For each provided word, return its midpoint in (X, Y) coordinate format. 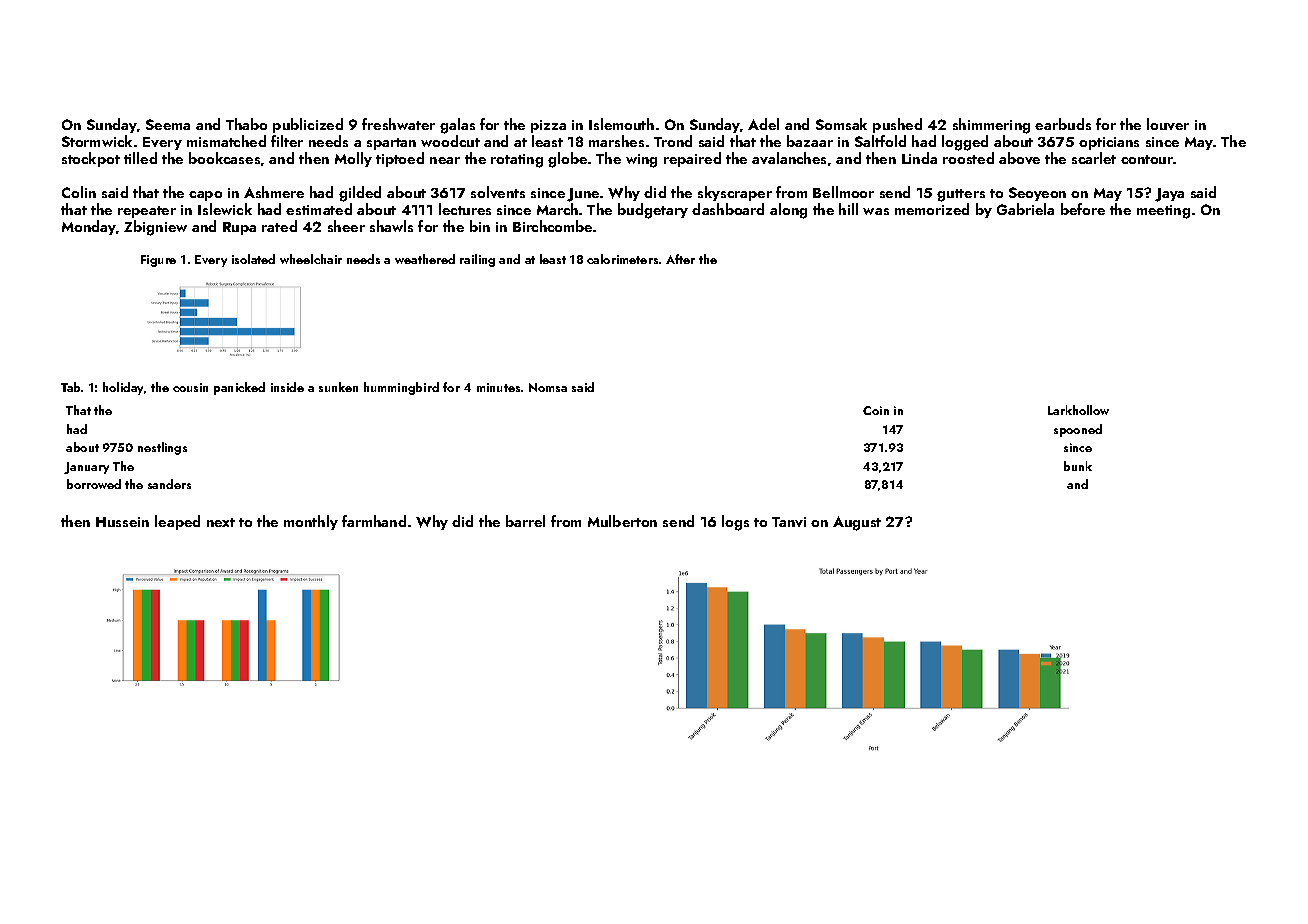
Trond (673, 141)
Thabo (246, 124)
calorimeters (622, 259)
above (1019, 158)
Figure (158, 261)
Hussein (122, 522)
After (680, 259)
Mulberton (622, 521)
